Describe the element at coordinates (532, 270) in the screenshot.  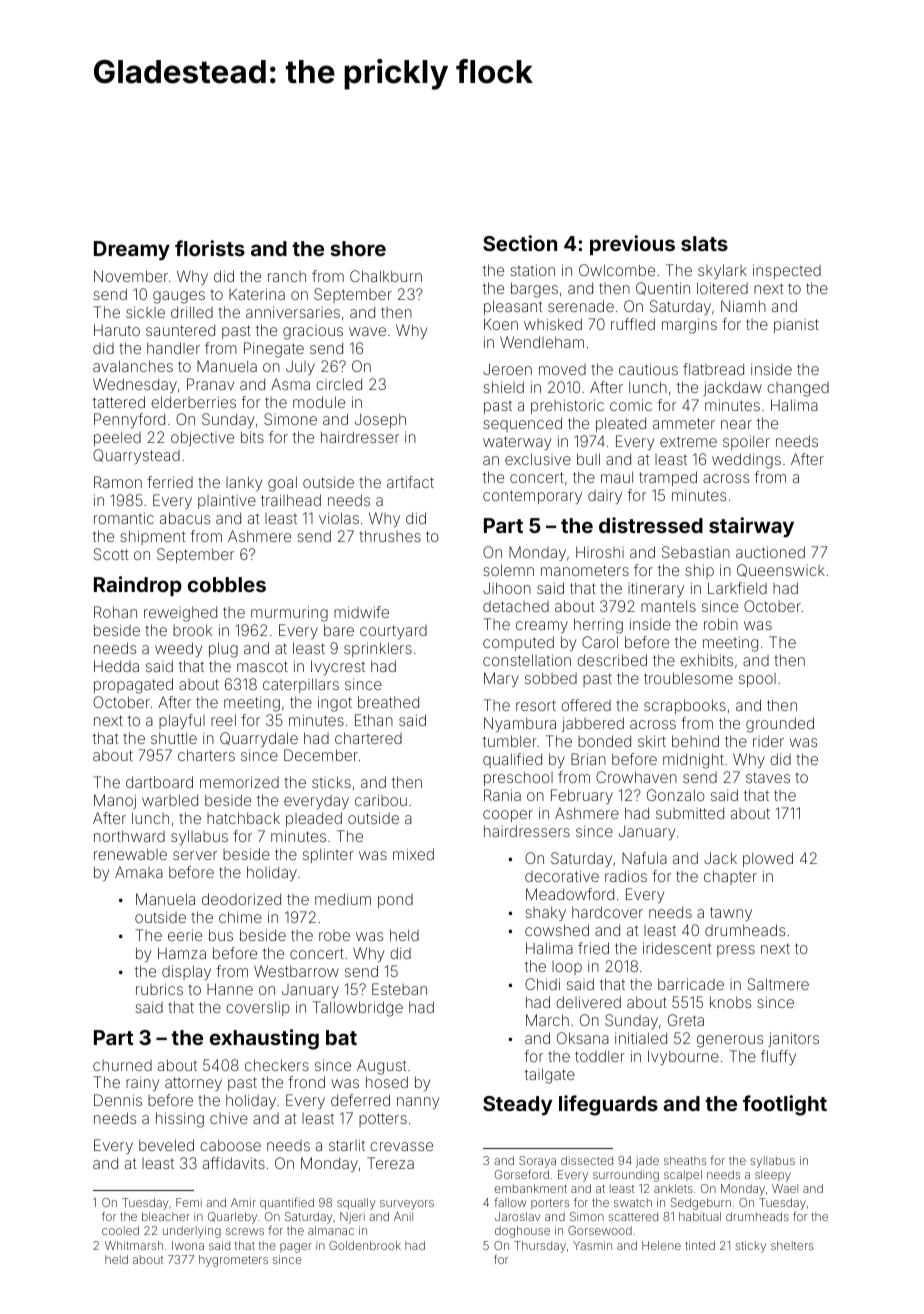
I see `station` at that location.
